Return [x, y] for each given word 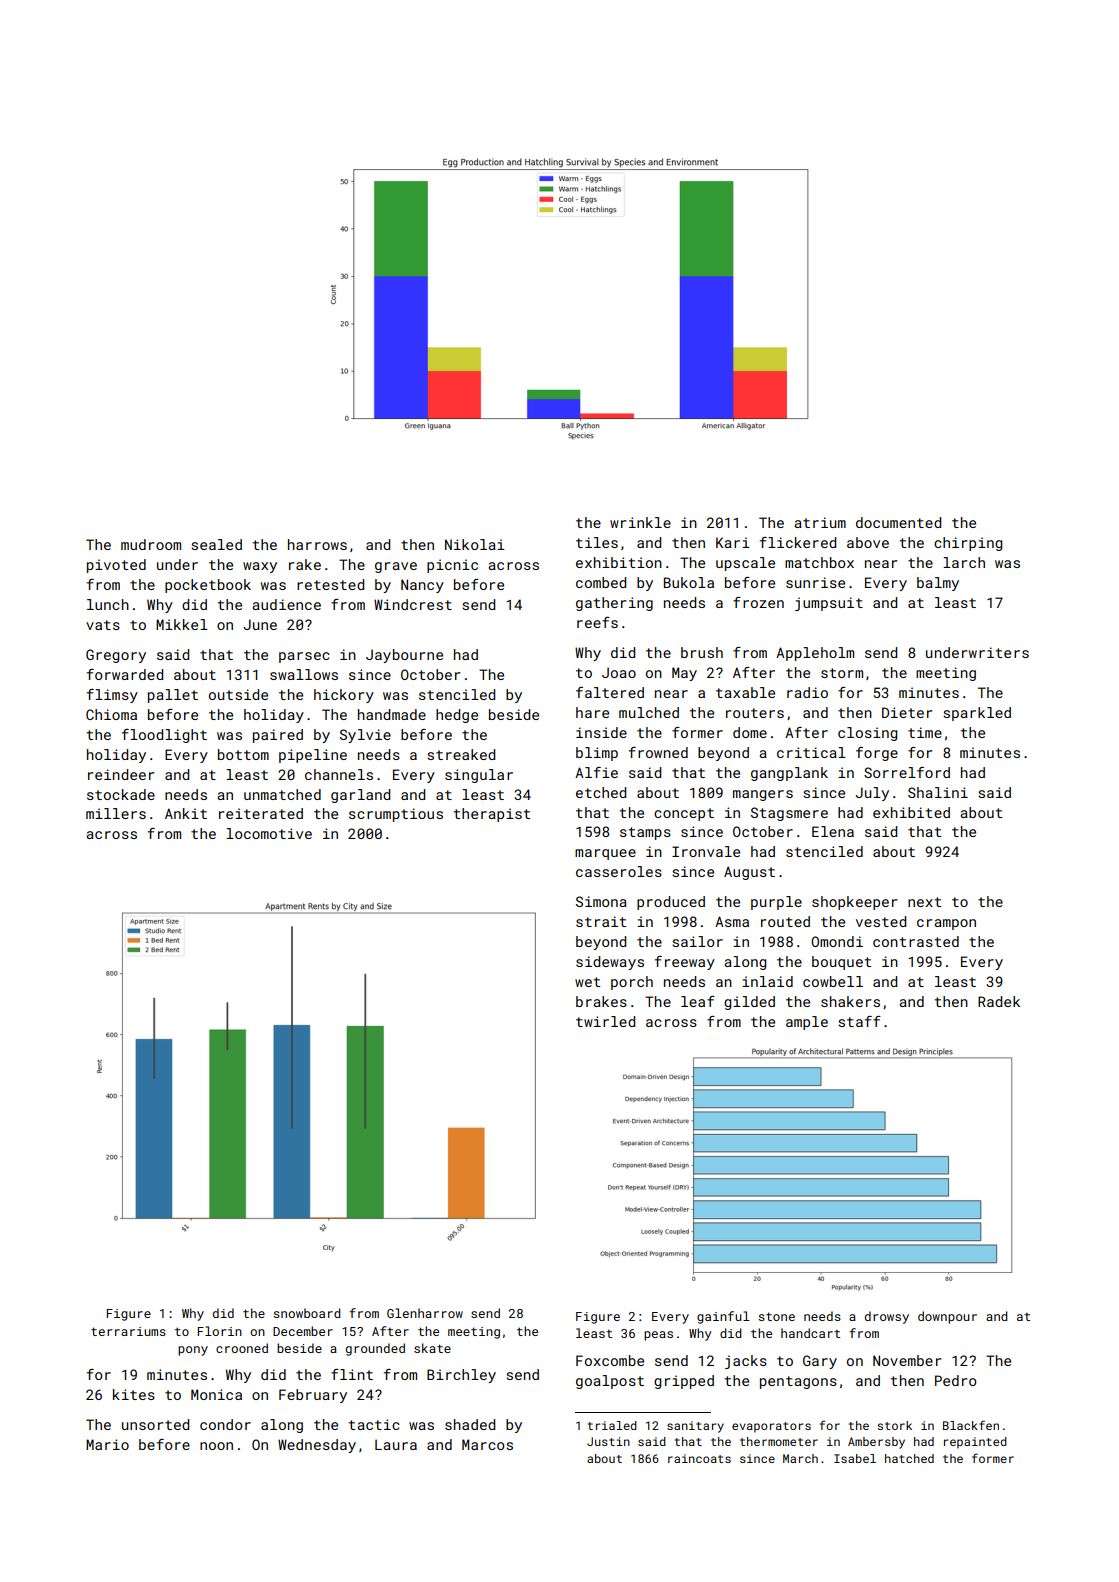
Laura [396, 1444]
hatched [909, 1458]
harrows [317, 544]
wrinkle [640, 522]
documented [898, 522]
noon [216, 1446]
